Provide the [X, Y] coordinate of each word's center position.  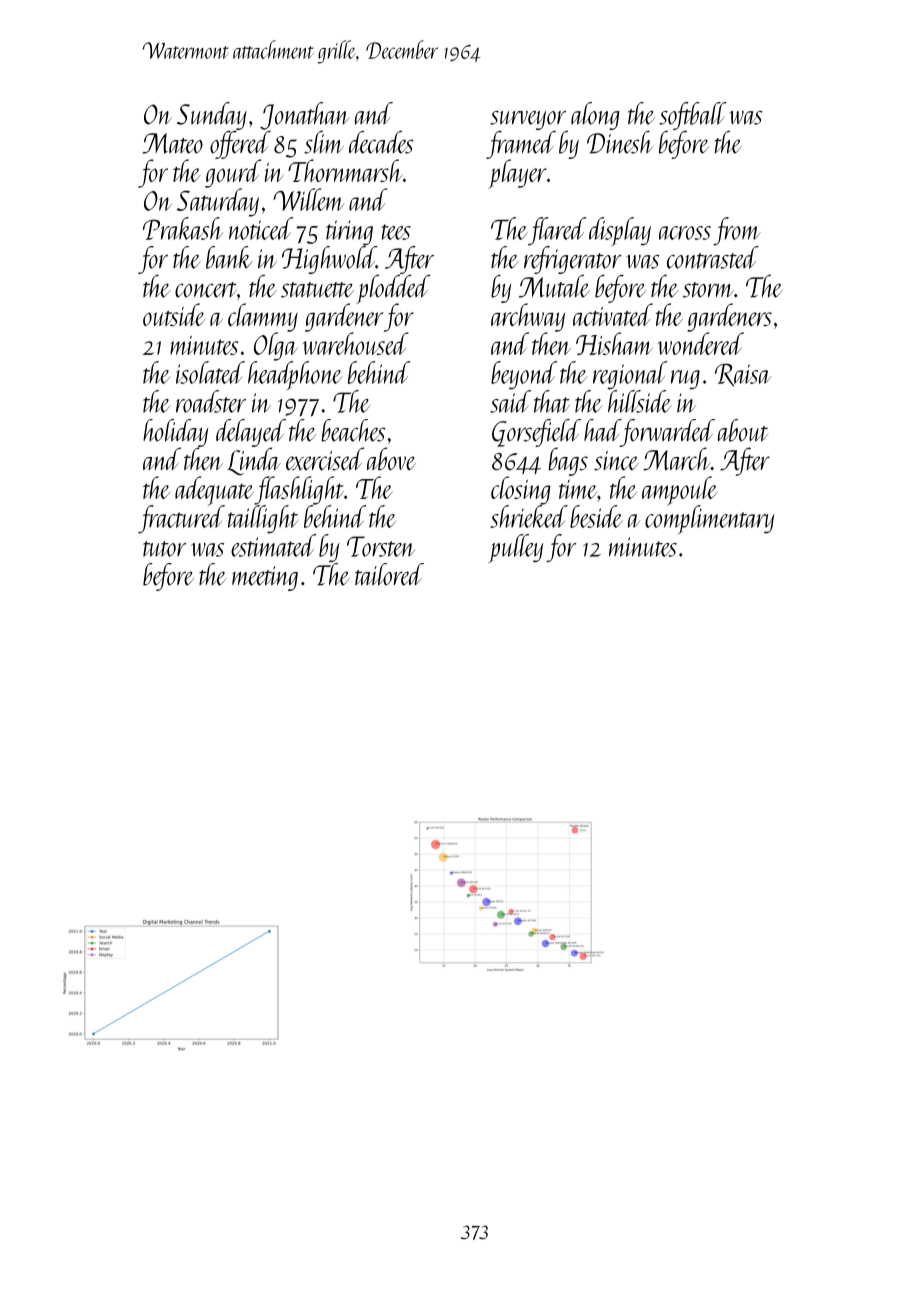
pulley [516, 548]
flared [557, 231]
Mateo [172, 143]
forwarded [668, 433]
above [391, 459]
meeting [265, 578]
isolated [210, 372]
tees [396, 232]
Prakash [183, 228]
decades [381, 142]
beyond [524, 375]
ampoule [679, 490]
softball [693, 116]
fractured [181, 520]
